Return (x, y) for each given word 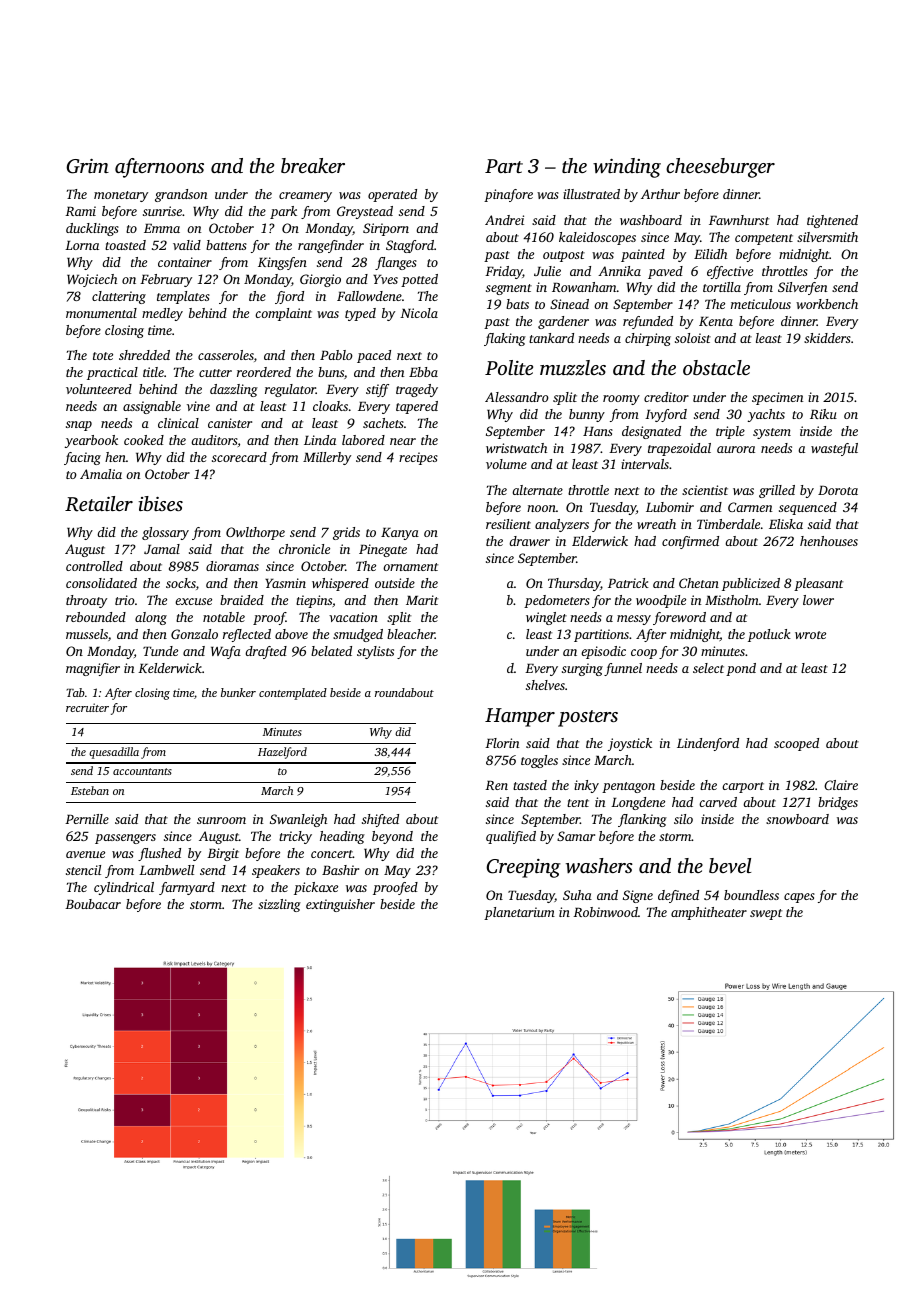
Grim (87, 166)
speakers (276, 871)
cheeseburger (720, 168)
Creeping (523, 868)
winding (627, 168)
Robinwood (605, 912)
